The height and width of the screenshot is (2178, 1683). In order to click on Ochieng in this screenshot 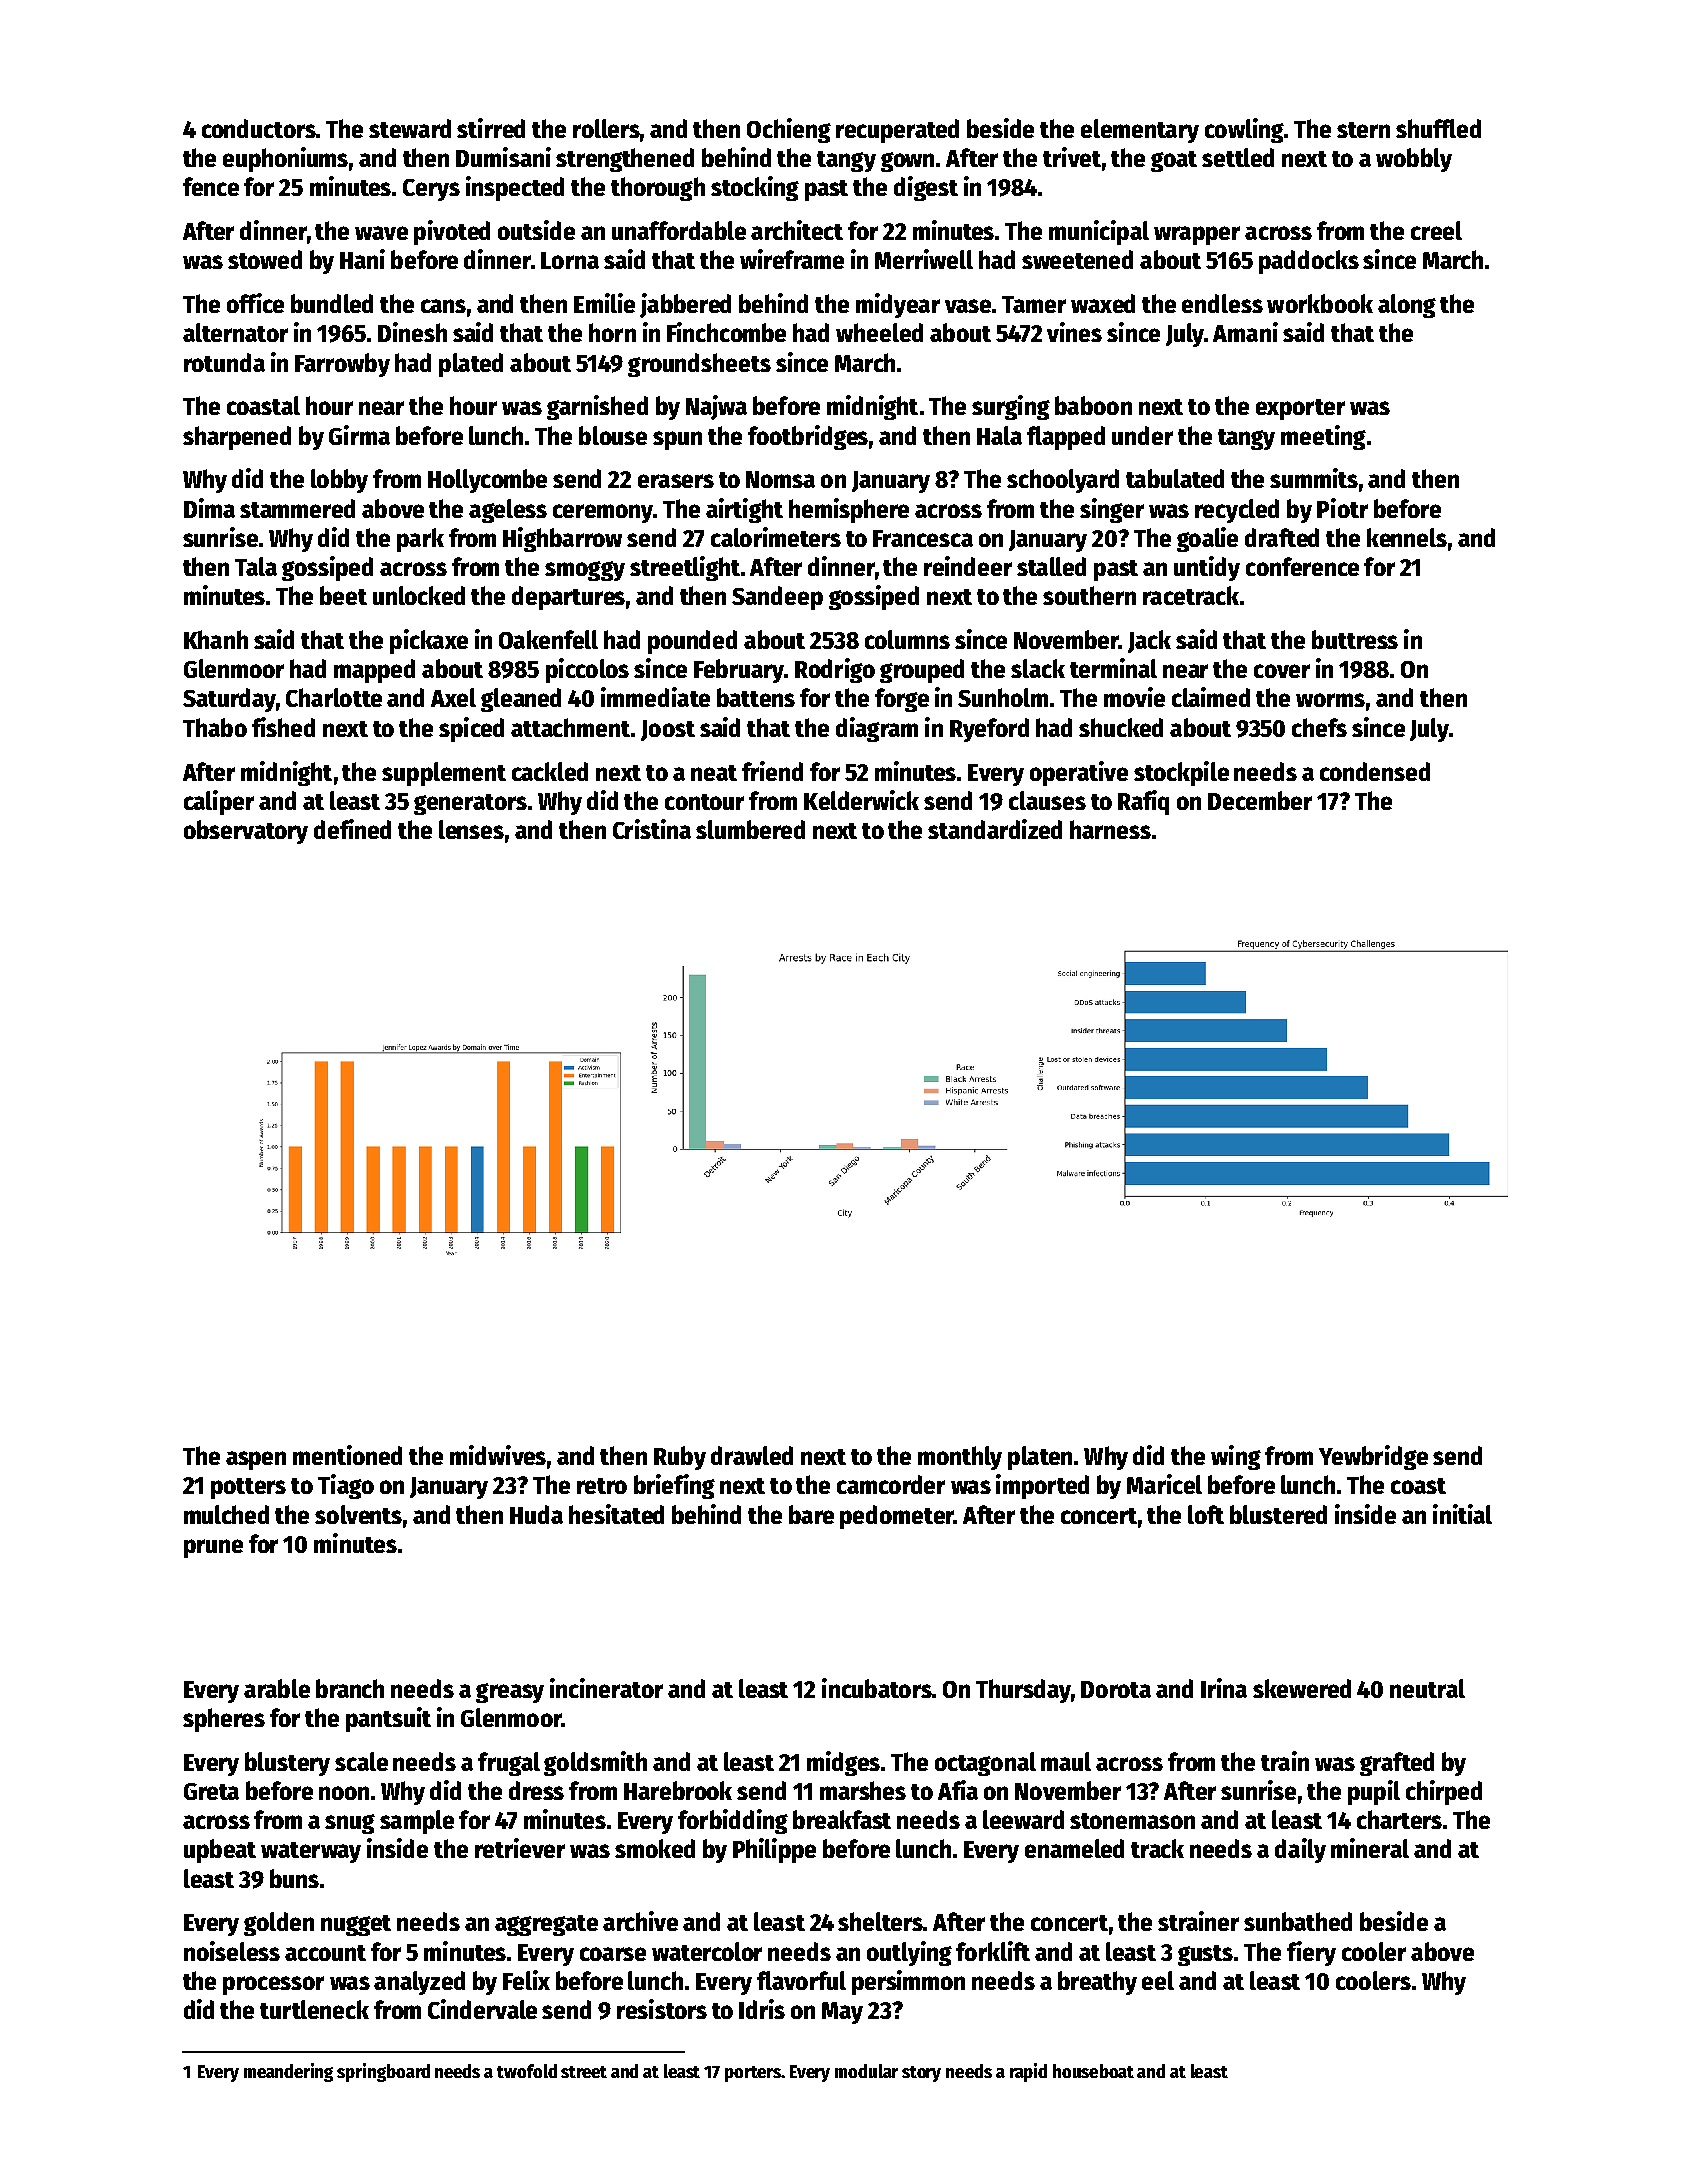, I will do `click(789, 130)`.
